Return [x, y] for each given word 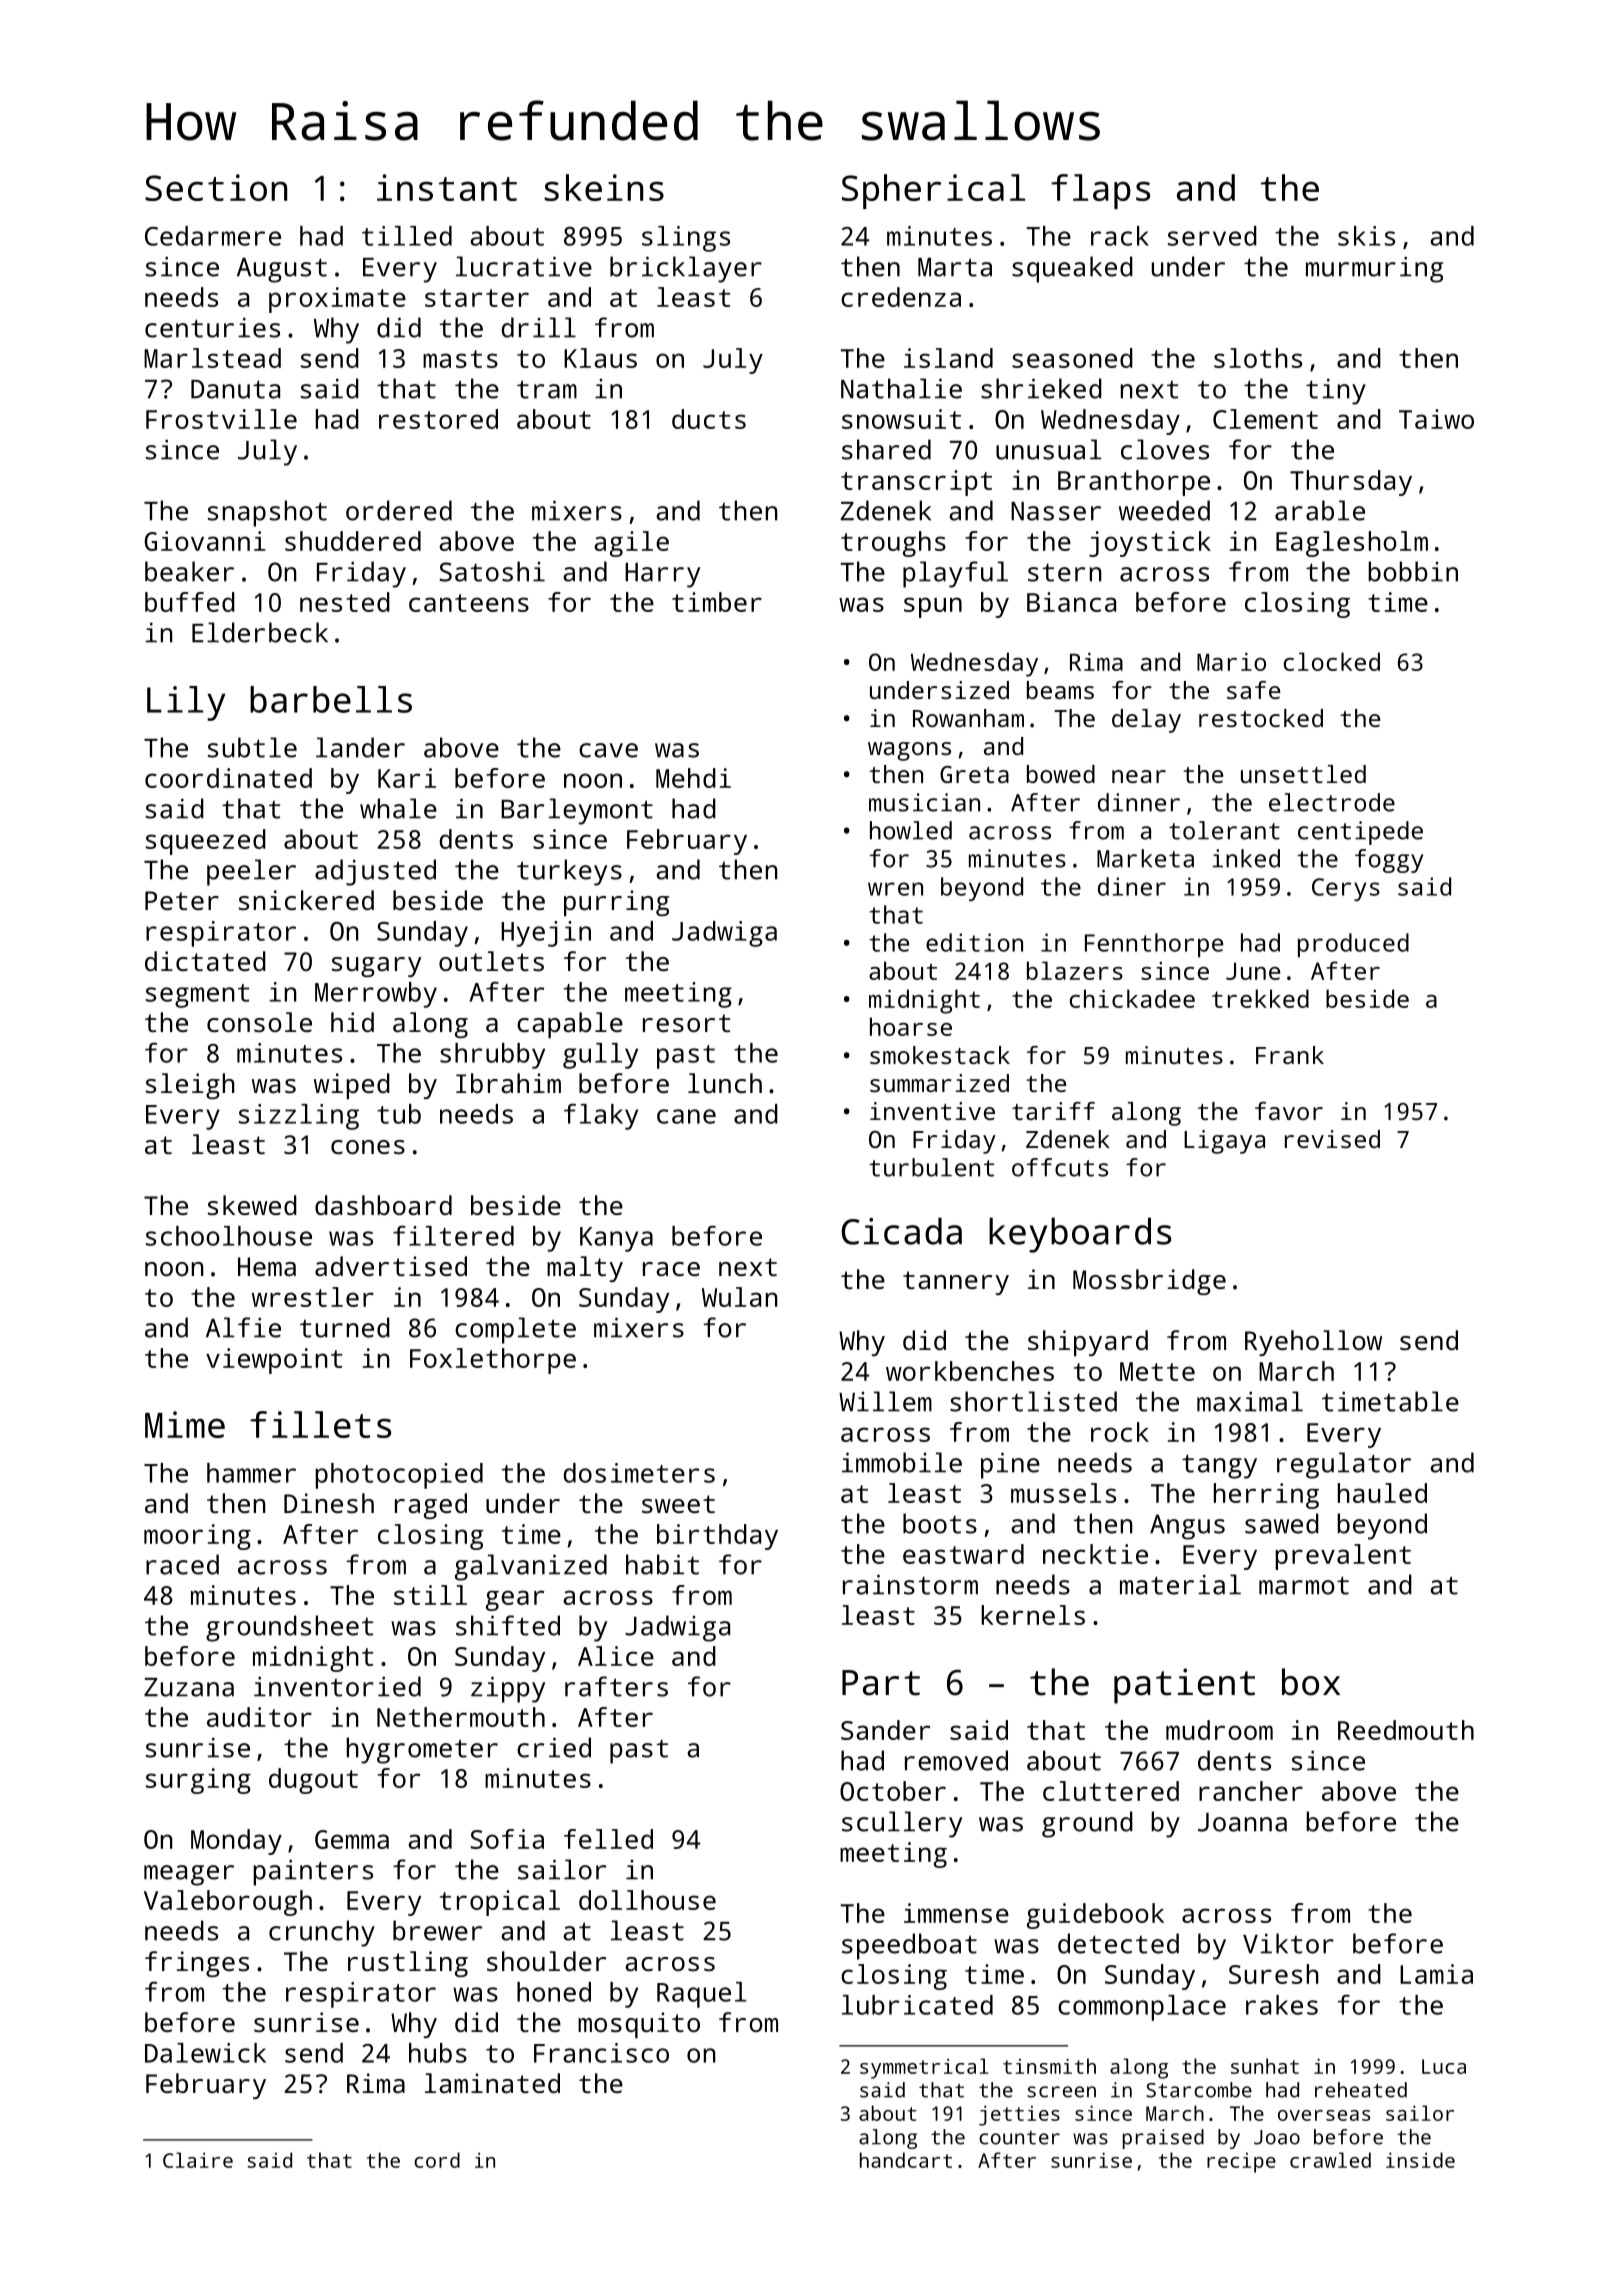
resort [686, 1023]
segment [197, 996]
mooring [197, 1537]
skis [1366, 236]
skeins [604, 187]
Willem [885, 1401]
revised [1332, 1139]
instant [447, 187]
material [1180, 1584]
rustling [408, 1964]
